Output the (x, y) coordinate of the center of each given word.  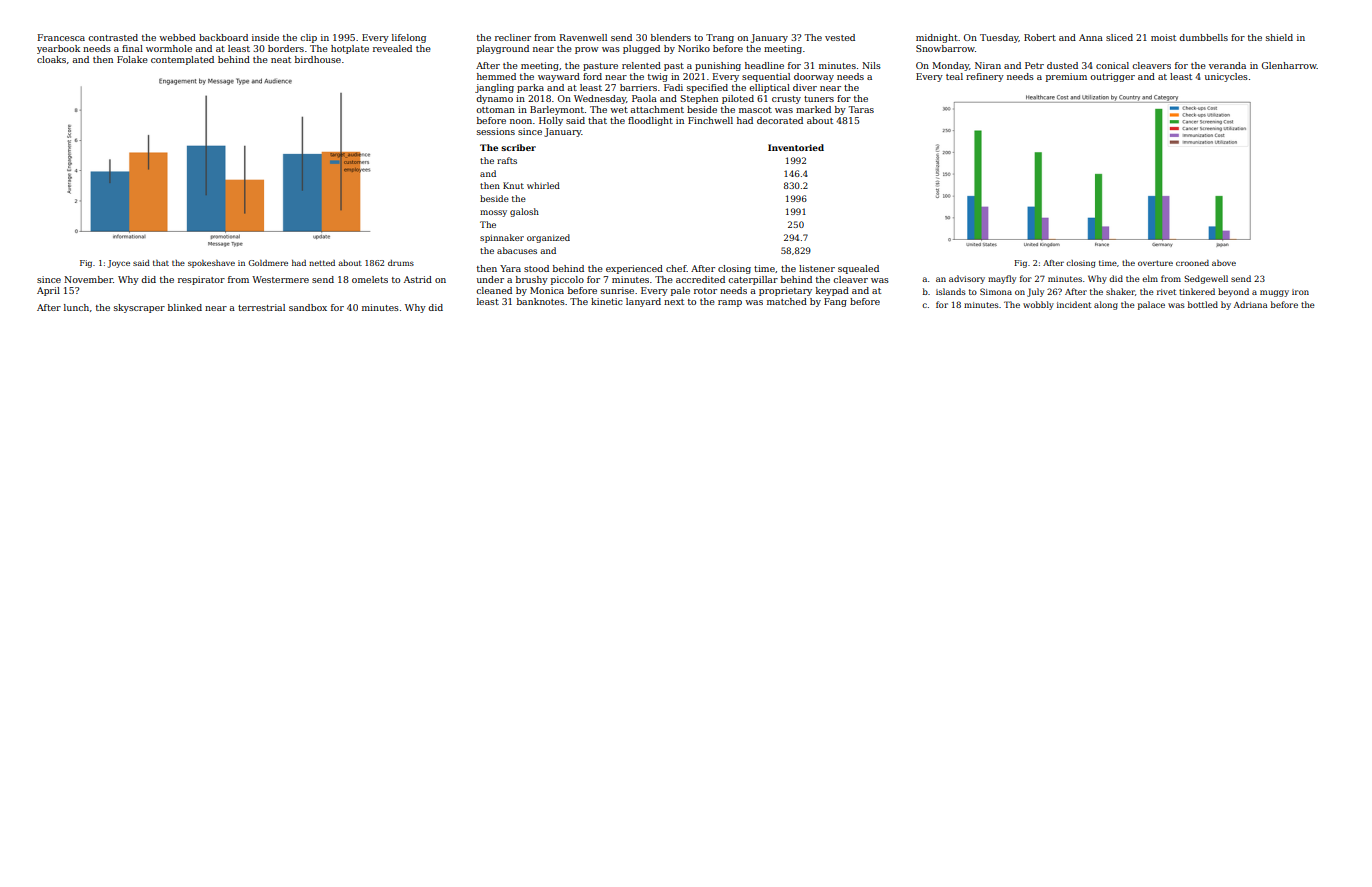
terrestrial (261, 307)
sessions (496, 131)
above (1224, 263)
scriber (518, 147)
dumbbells (1203, 37)
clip (308, 38)
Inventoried (796, 147)
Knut (513, 185)
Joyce (119, 264)
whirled (543, 185)
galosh (524, 212)
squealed (858, 269)
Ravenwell (583, 37)
